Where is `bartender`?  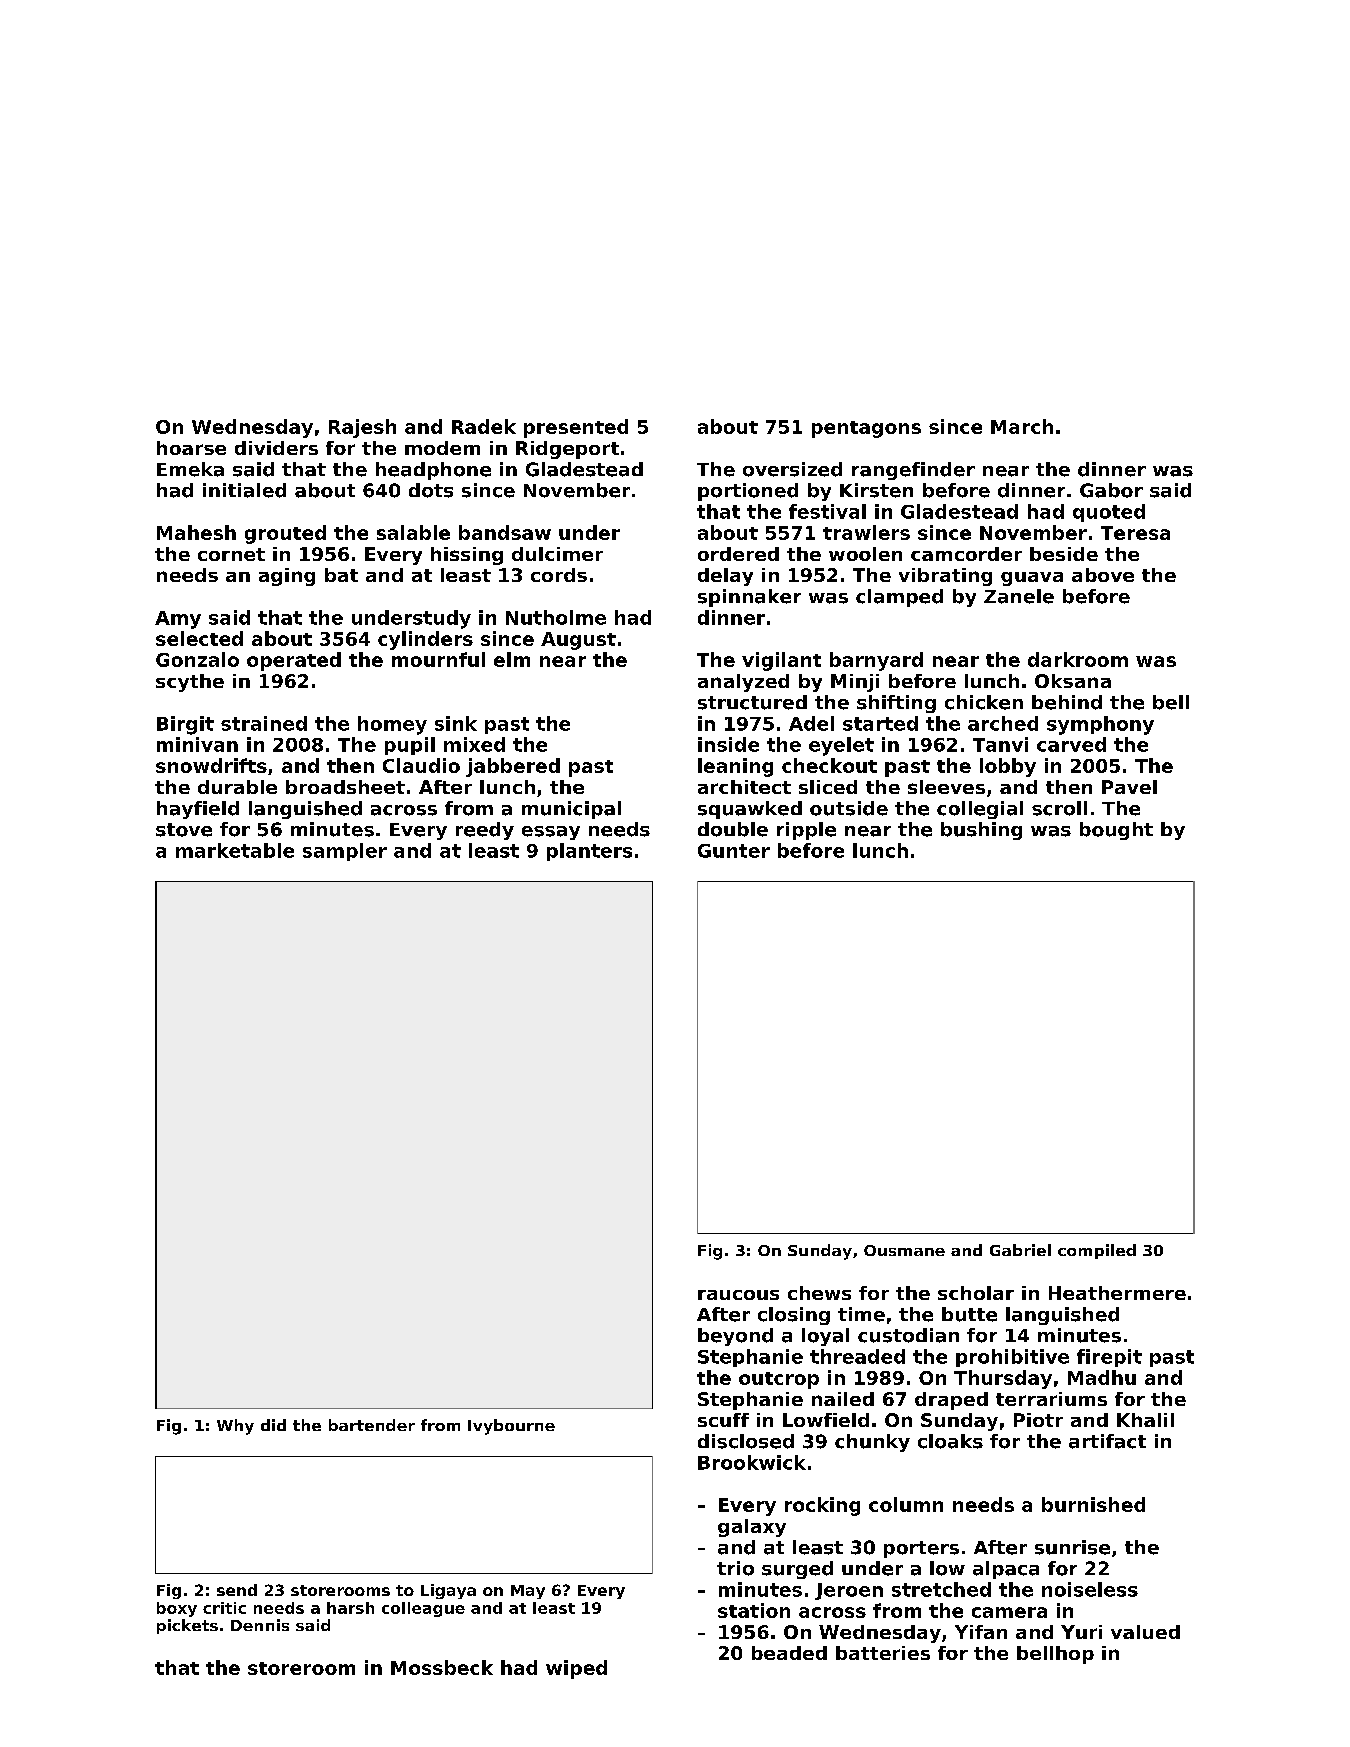 bartender is located at coordinates (372, 1425).
